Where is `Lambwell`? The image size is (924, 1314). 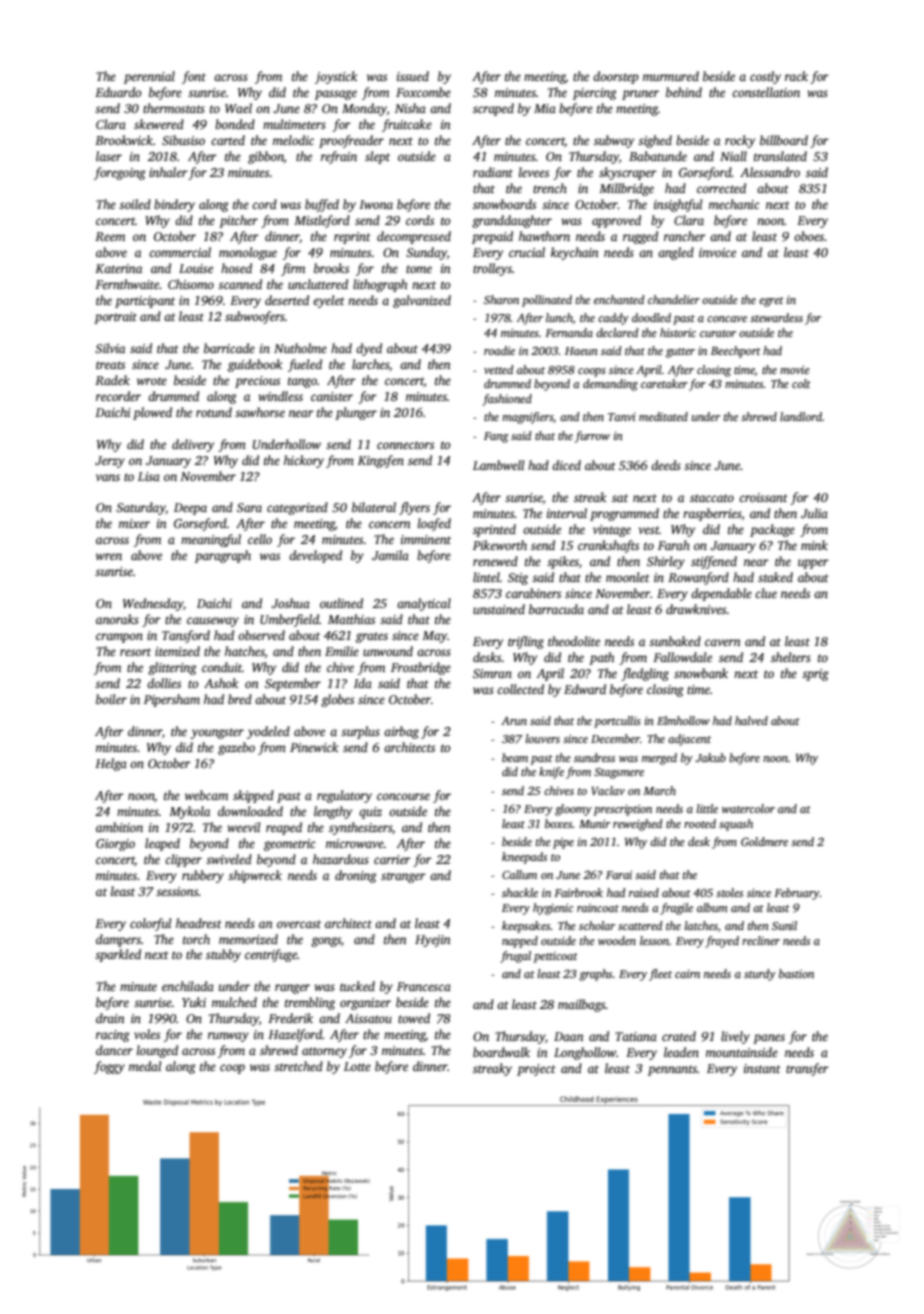 Lambwell is located at coordinates (498, 465).
